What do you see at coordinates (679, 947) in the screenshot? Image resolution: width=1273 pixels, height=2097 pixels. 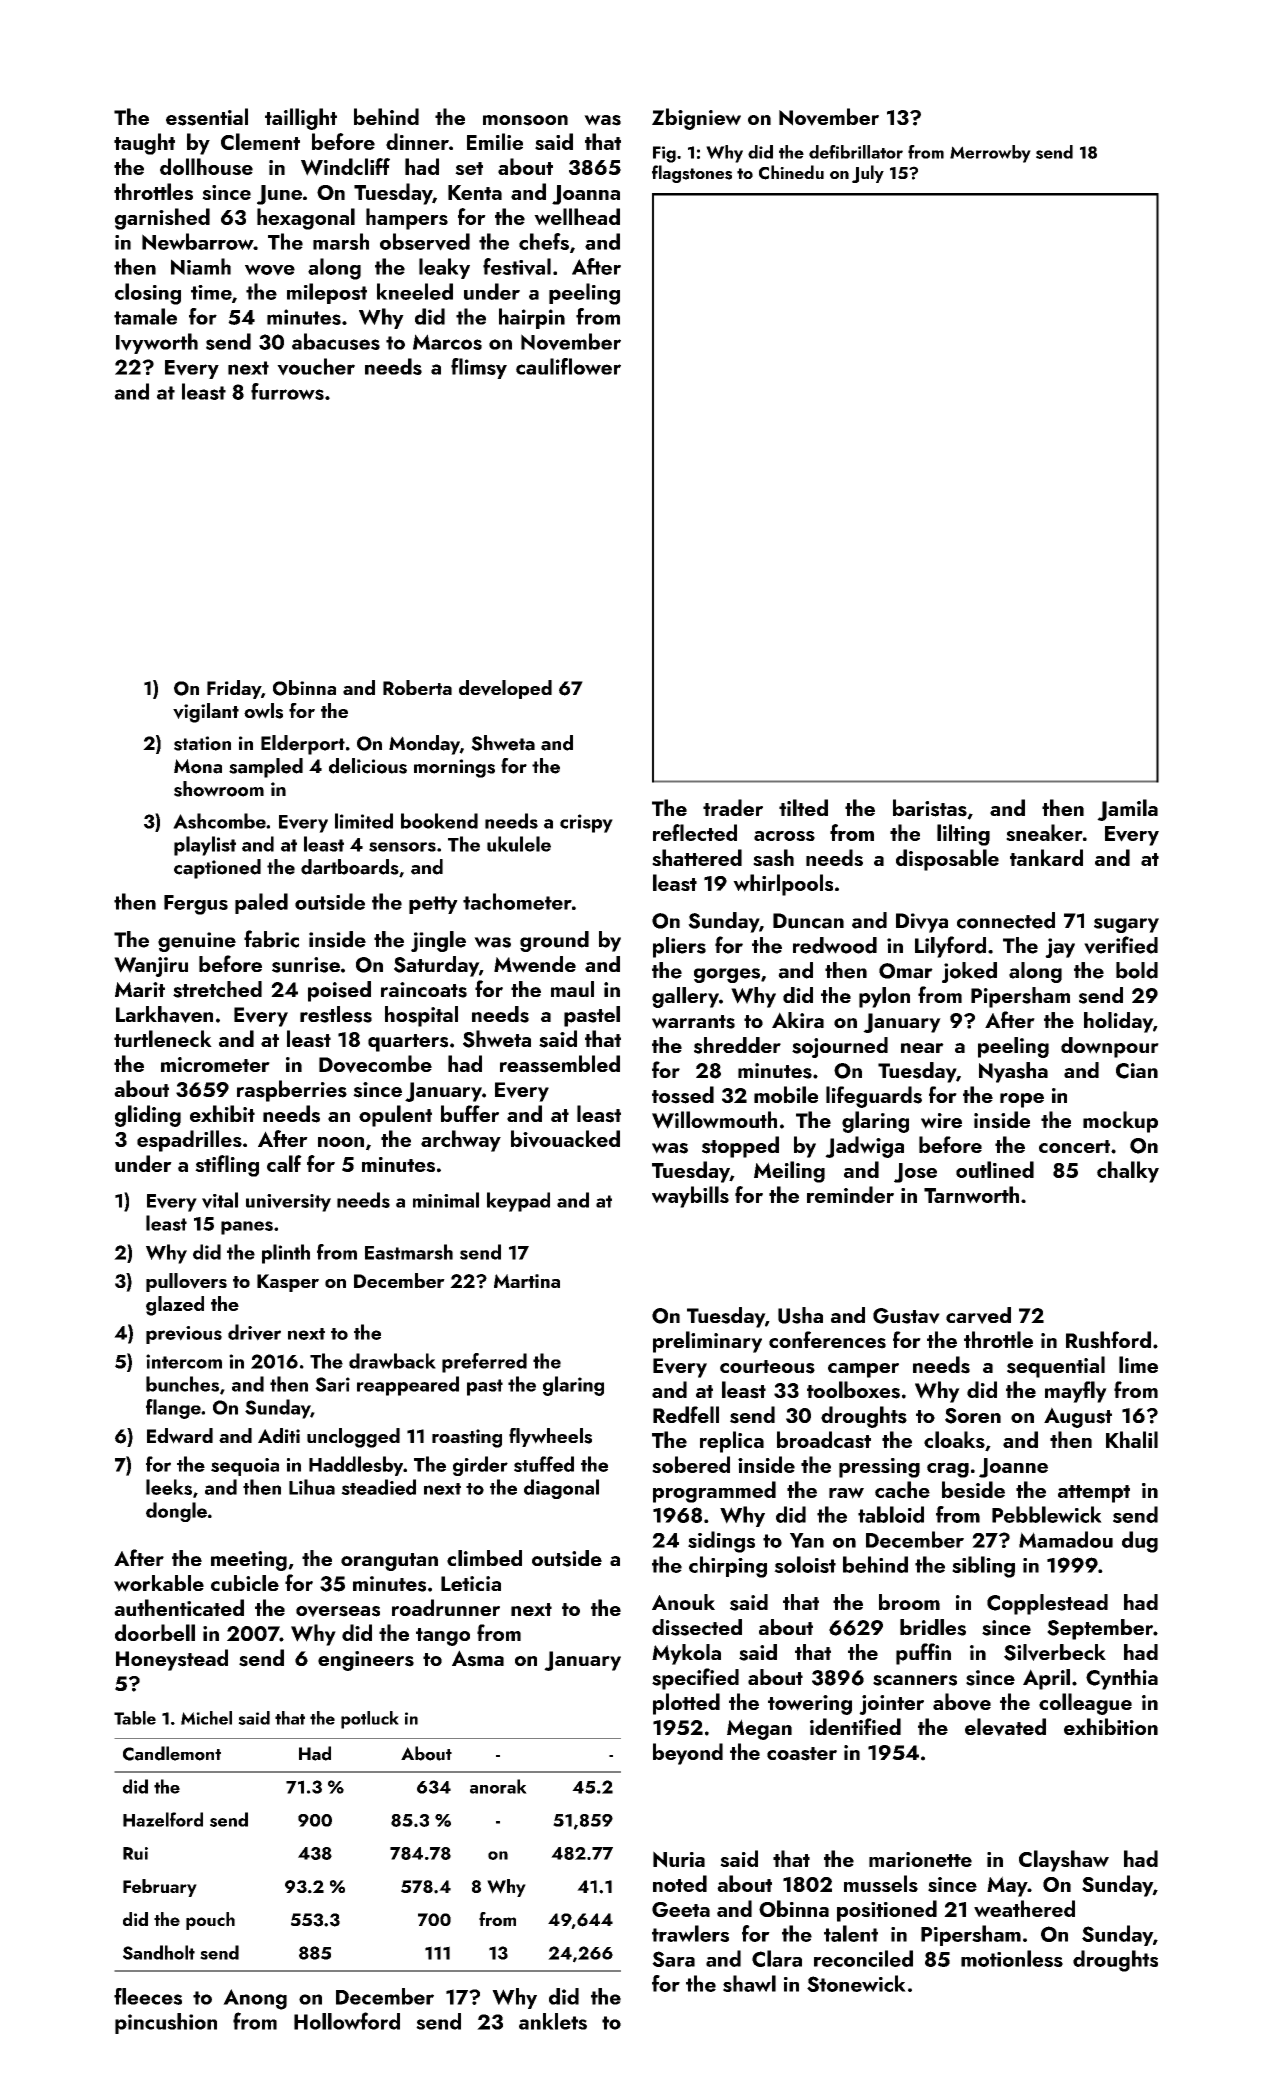 I see `pliers` at bounding box center [679, 947].
